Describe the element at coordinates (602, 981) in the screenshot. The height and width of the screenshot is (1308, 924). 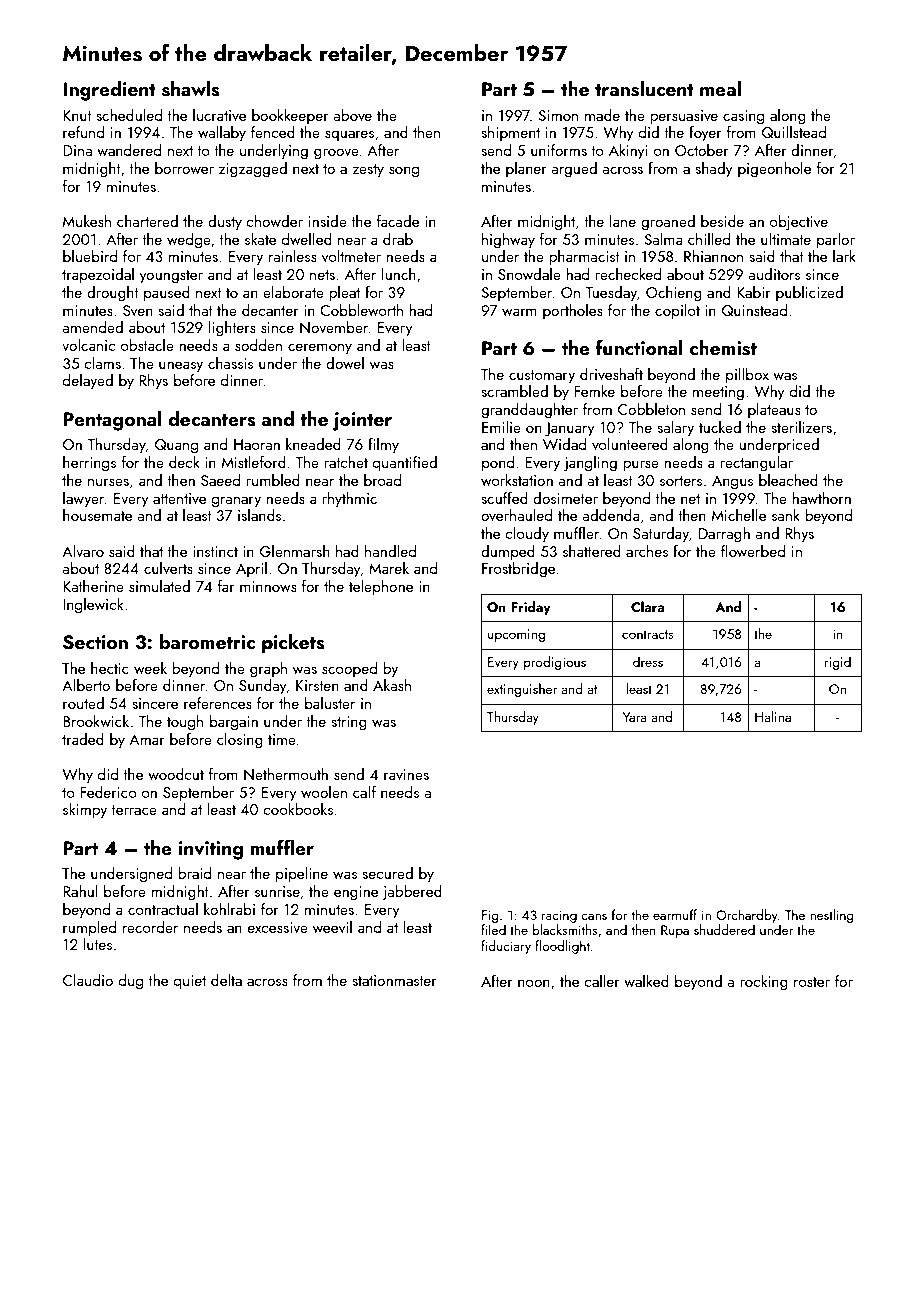
I see `caller` at that location.
